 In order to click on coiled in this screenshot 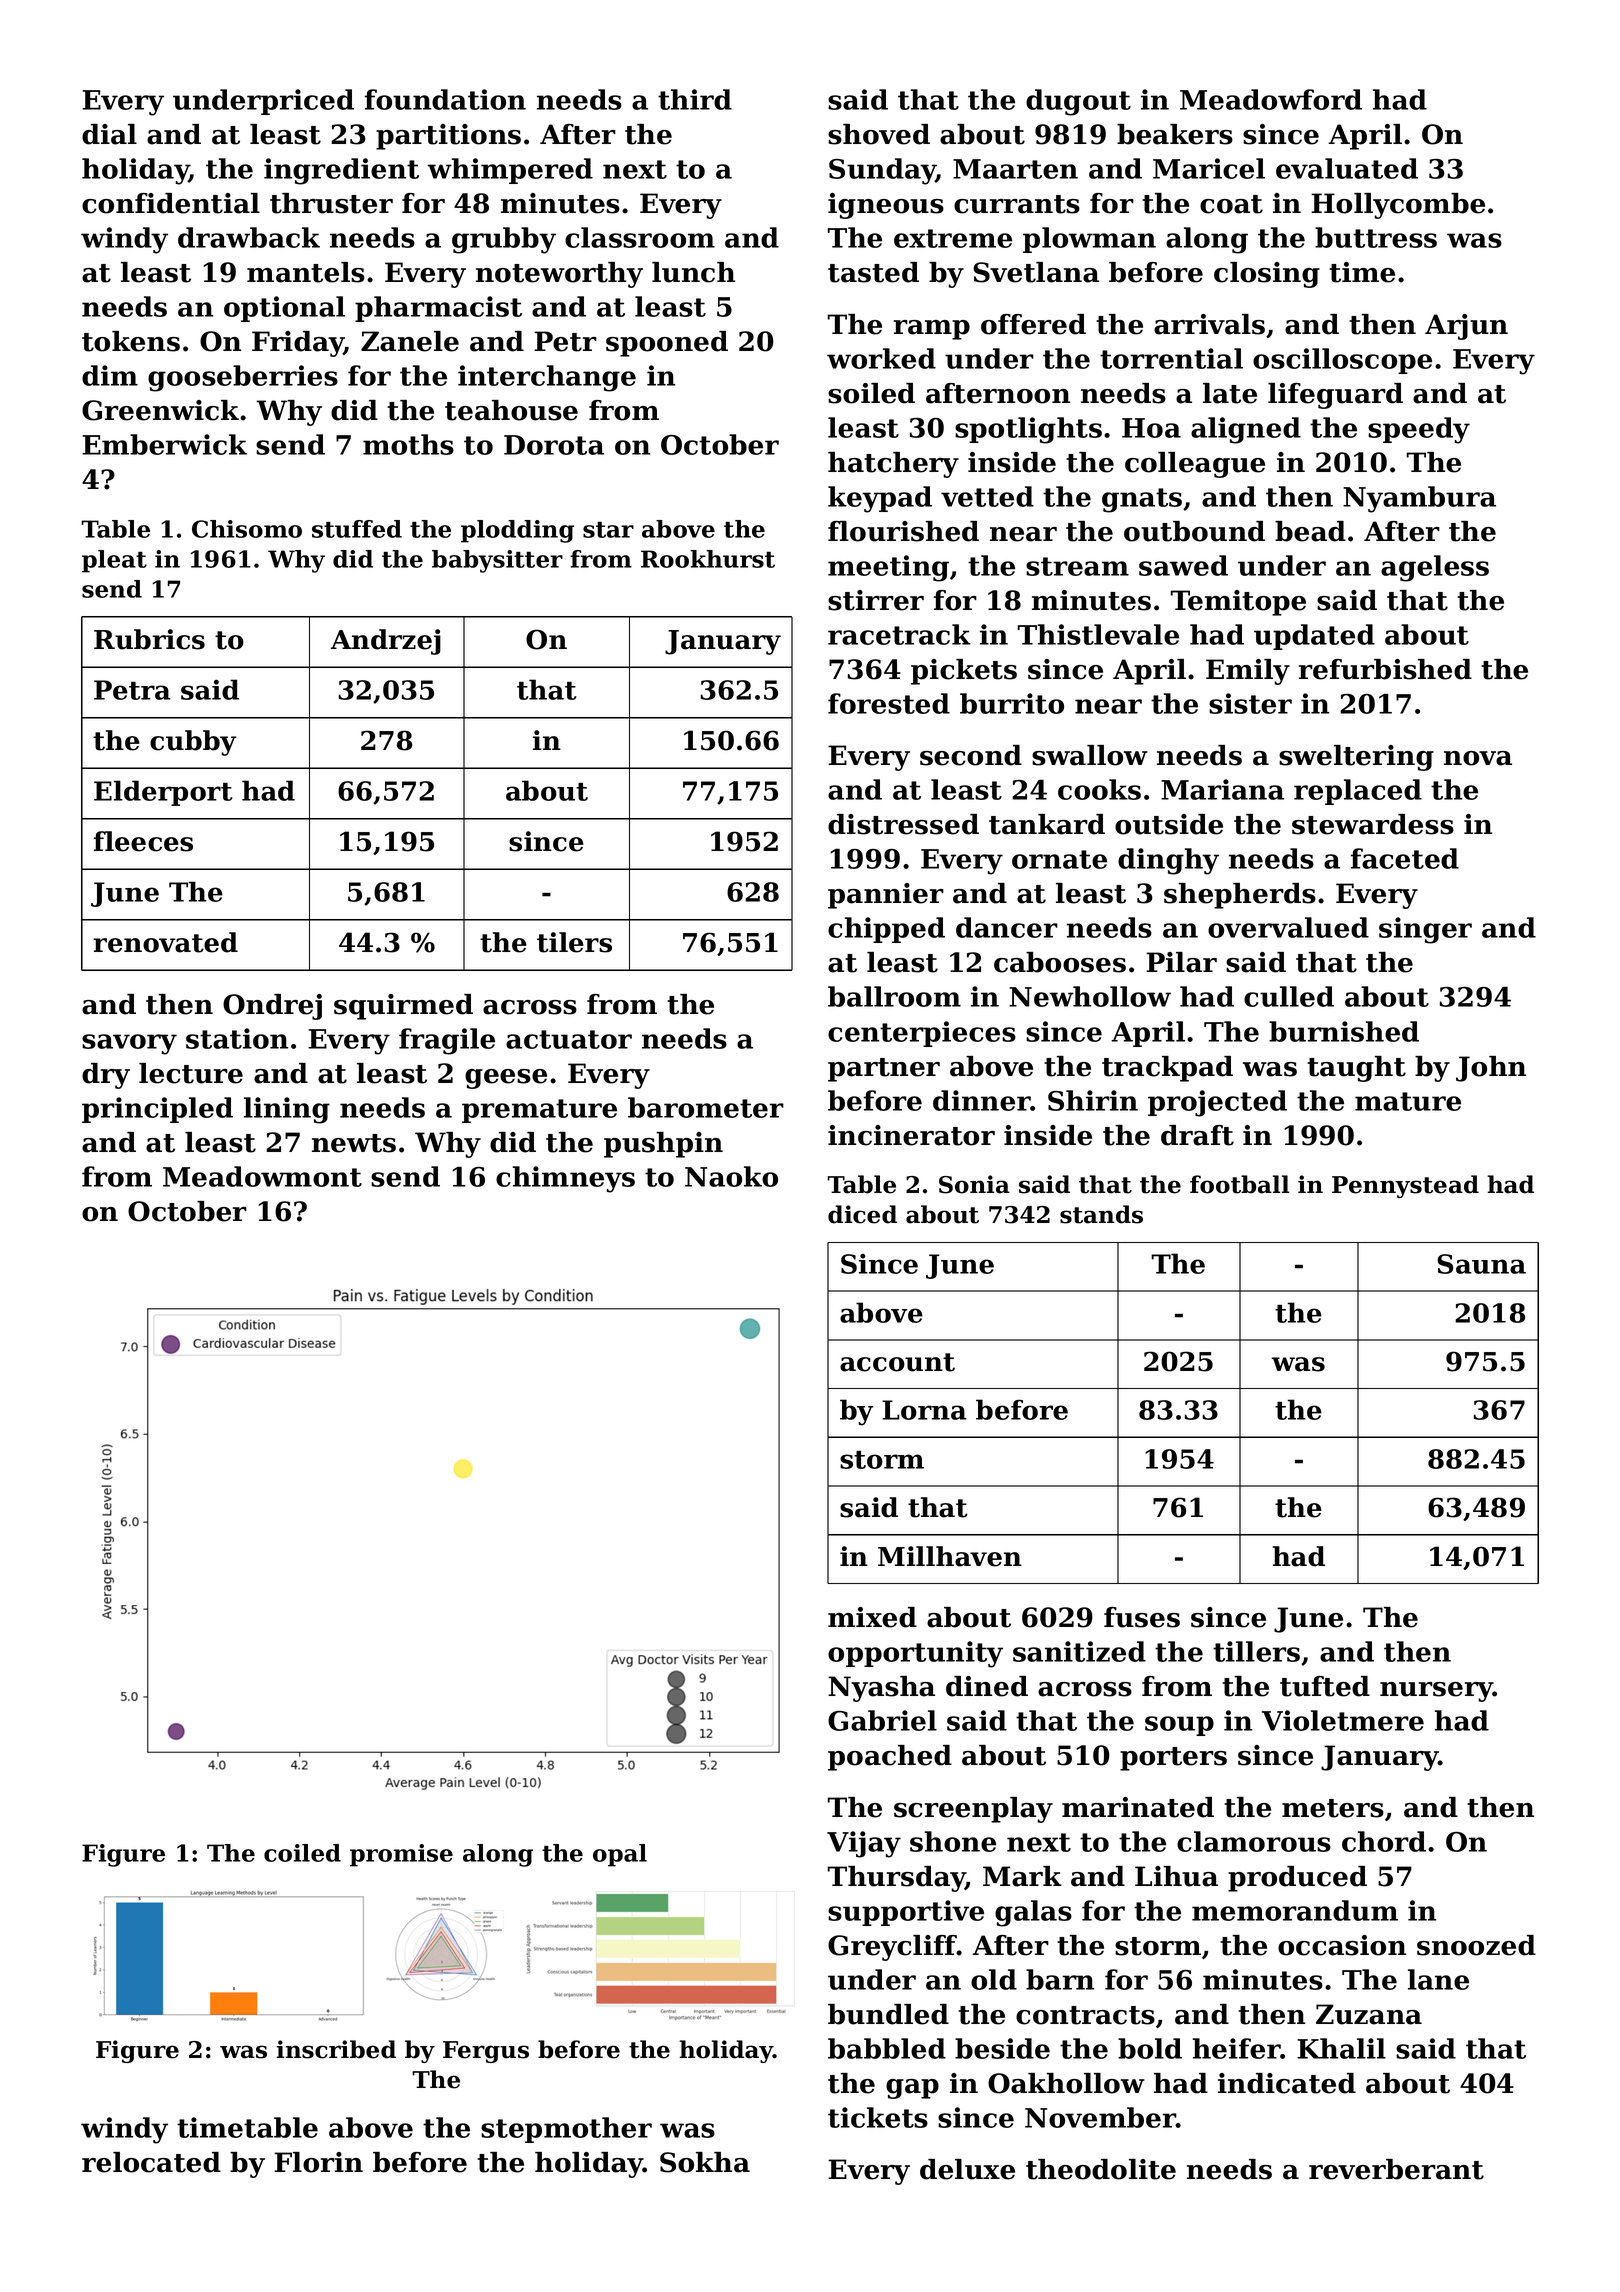, I will do `click(302, 1853)`.
